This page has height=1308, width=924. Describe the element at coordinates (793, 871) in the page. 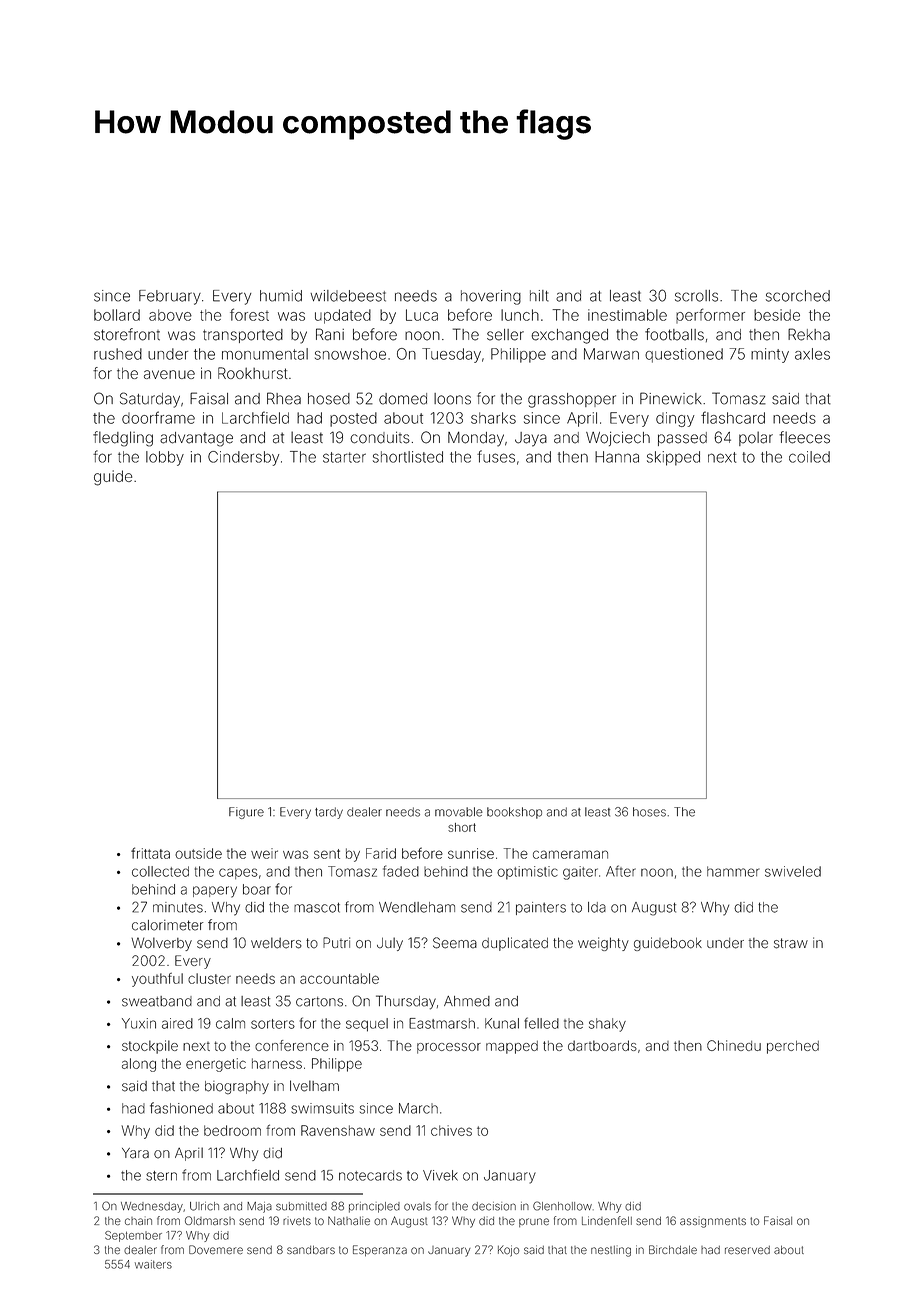

I see `swiveled` at that location.
